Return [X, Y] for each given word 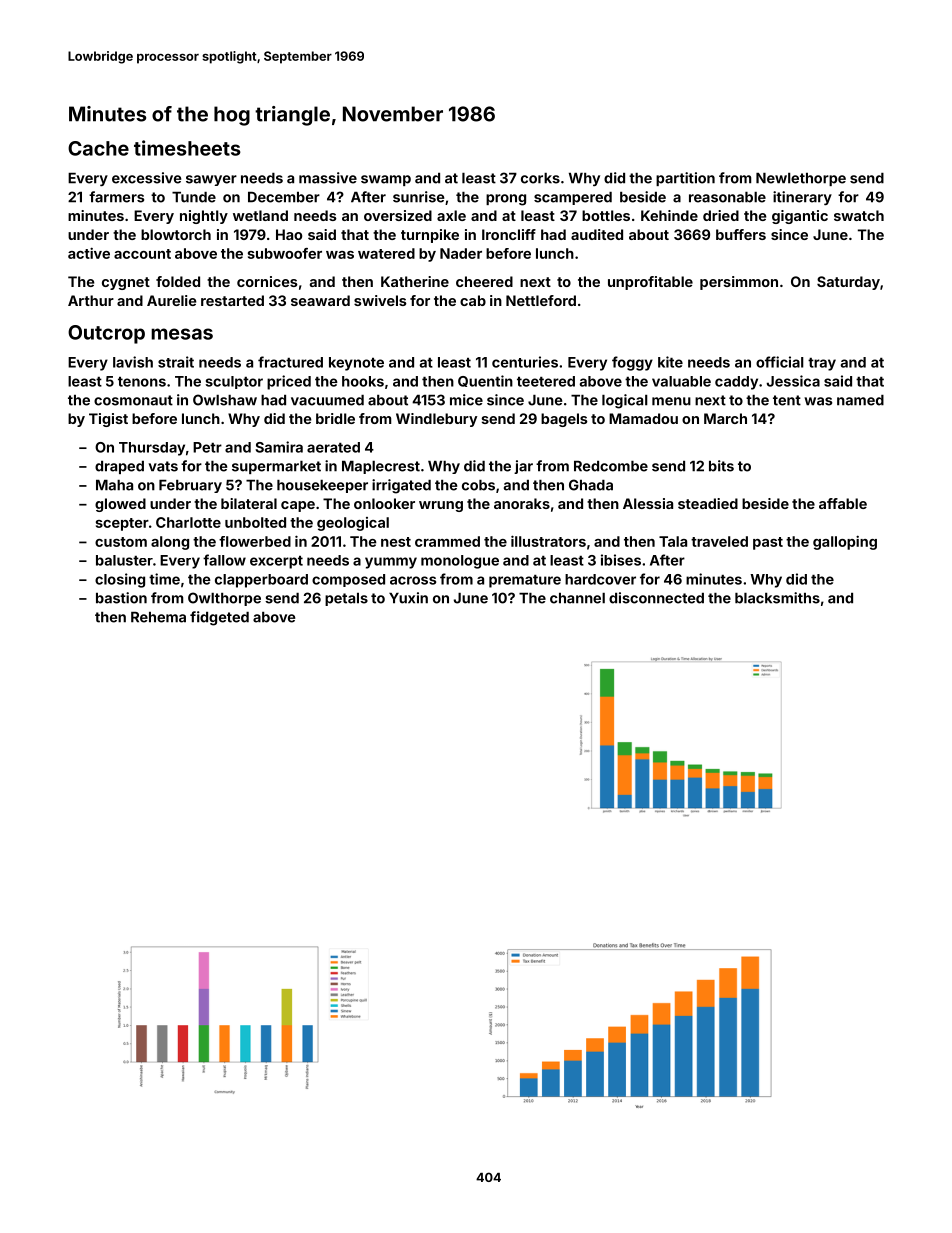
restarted [232, 300]
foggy [632, 363]
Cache [98, 148]
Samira [279, 447]
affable [843, 503]
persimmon [739, 283]
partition [685, 179]
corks [540, 178]
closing [120, 580]
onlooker [384, 503]
